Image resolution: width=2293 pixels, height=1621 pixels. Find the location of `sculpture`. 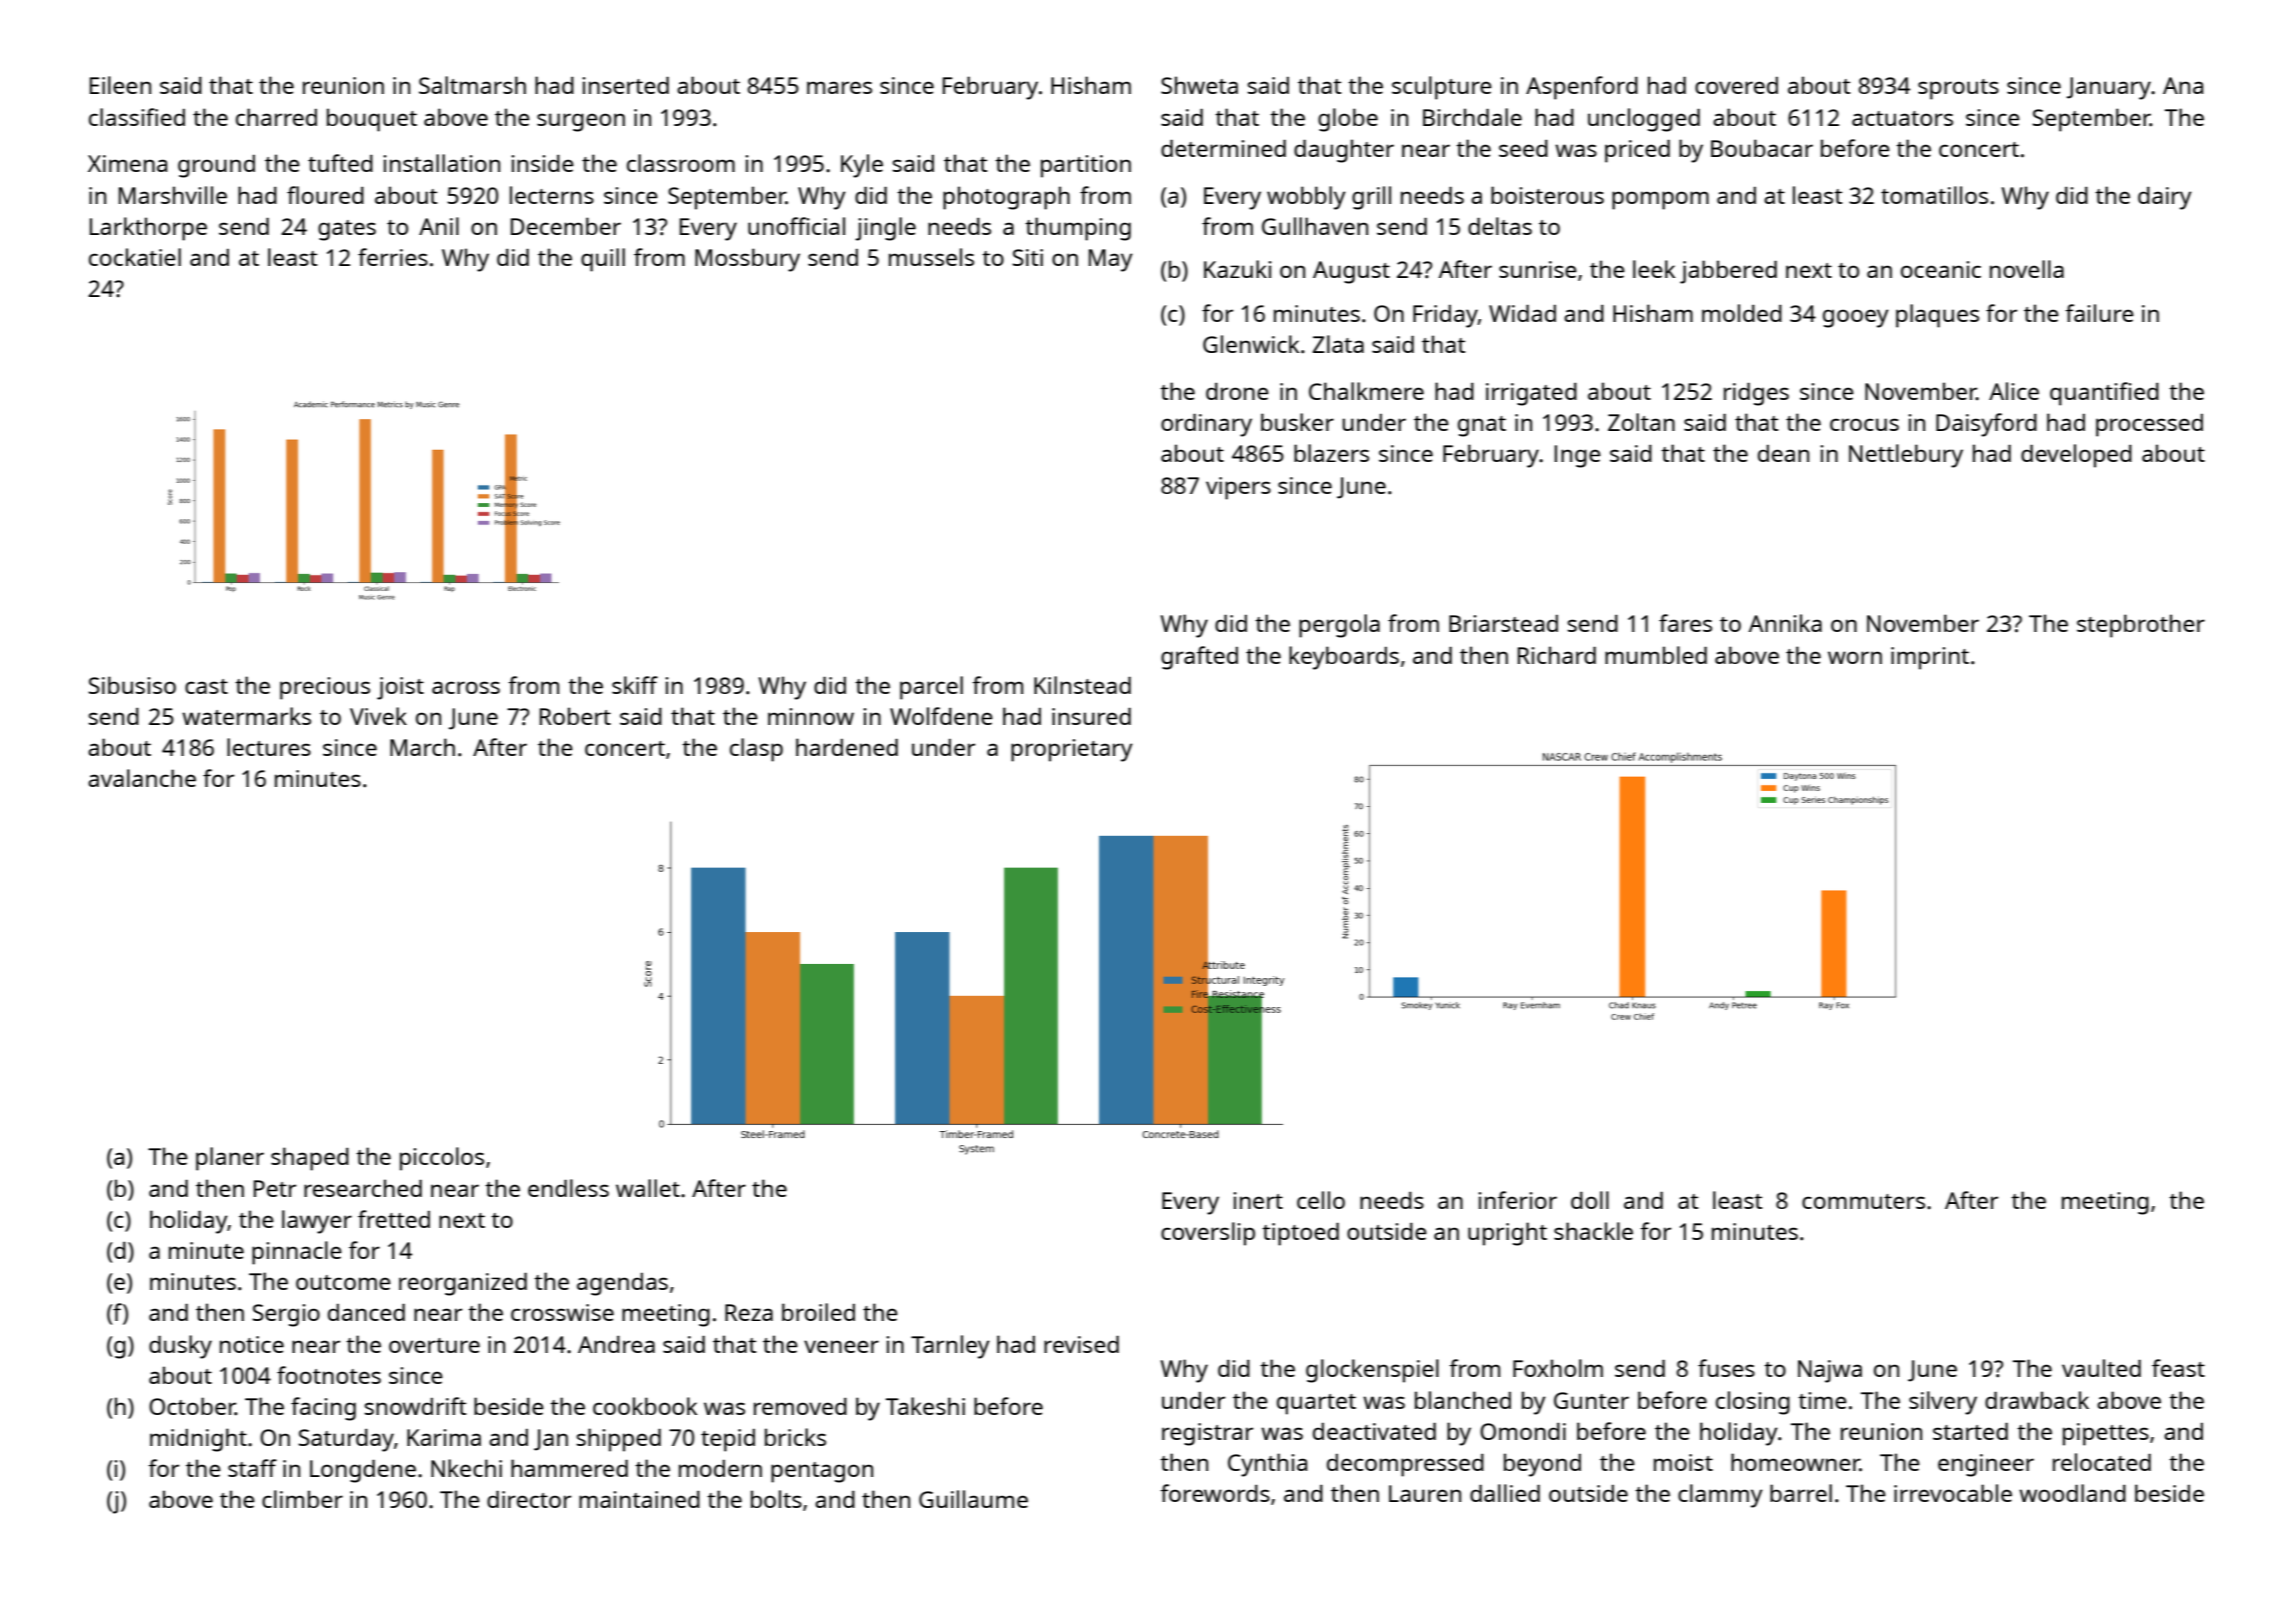

sculpture is located at coordinates (1442, 88).
